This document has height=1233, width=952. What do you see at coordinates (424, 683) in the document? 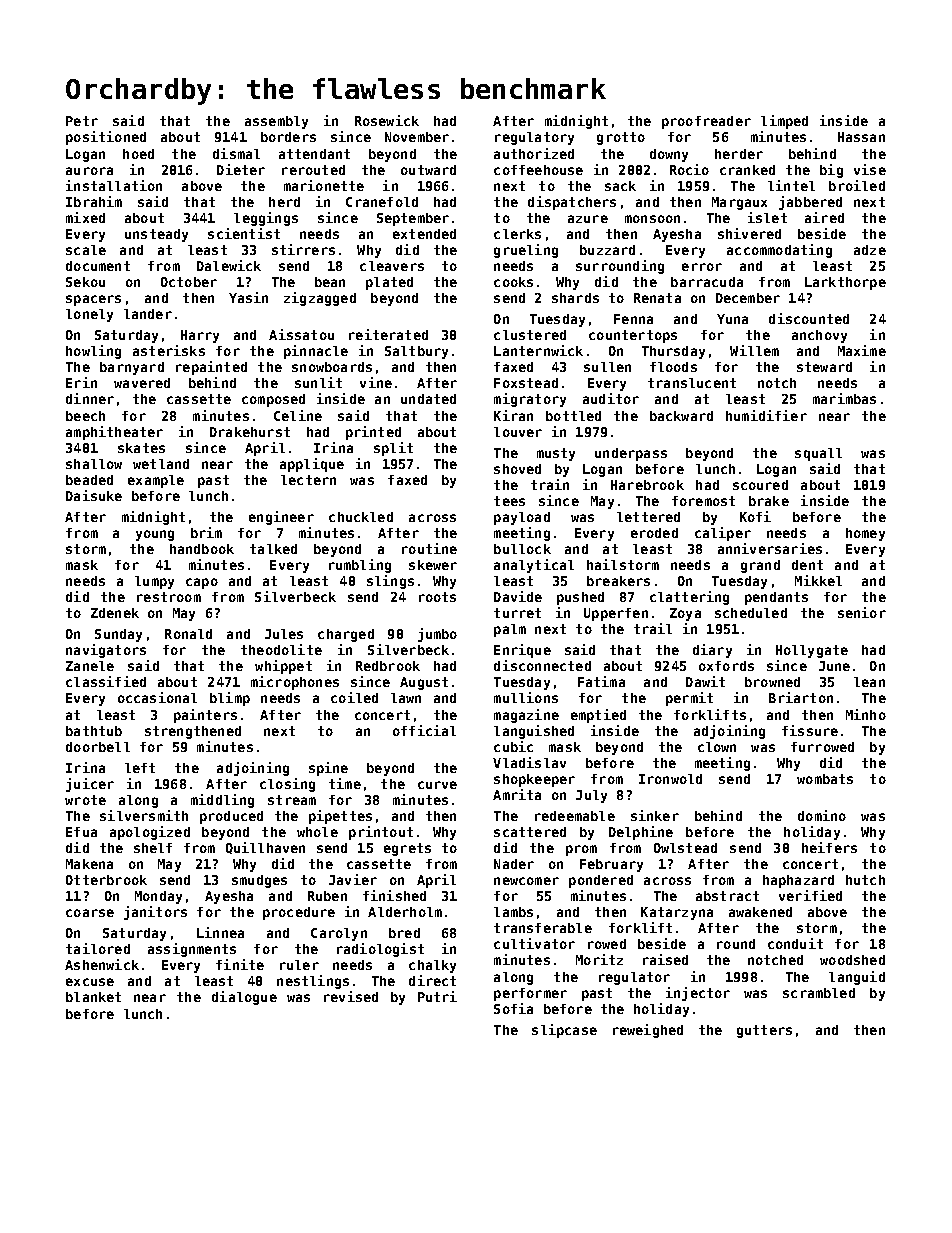
I see `August` at bounding box center [424, 683].
